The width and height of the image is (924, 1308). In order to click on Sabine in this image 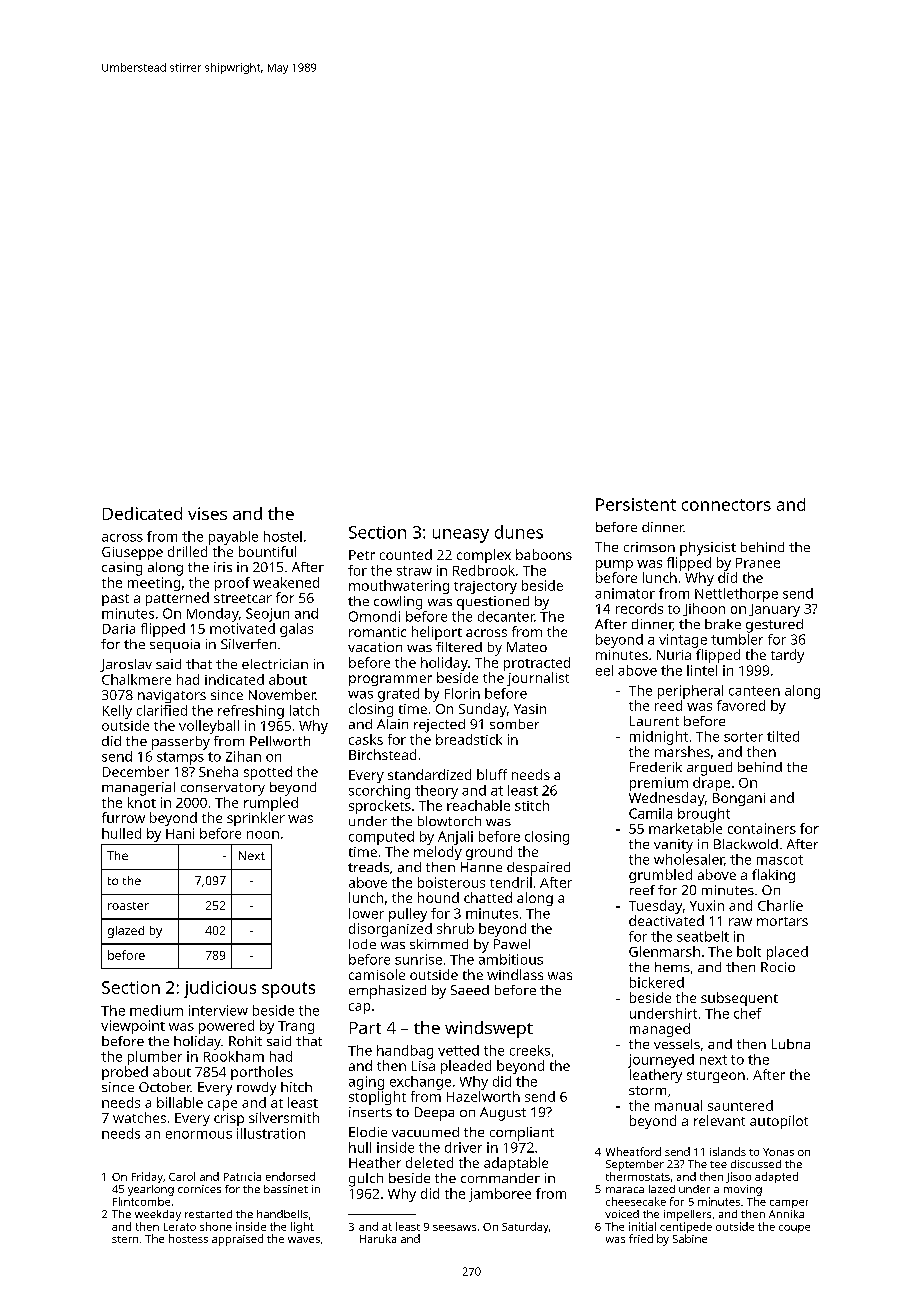, I will do `click(690, 1238)`.
